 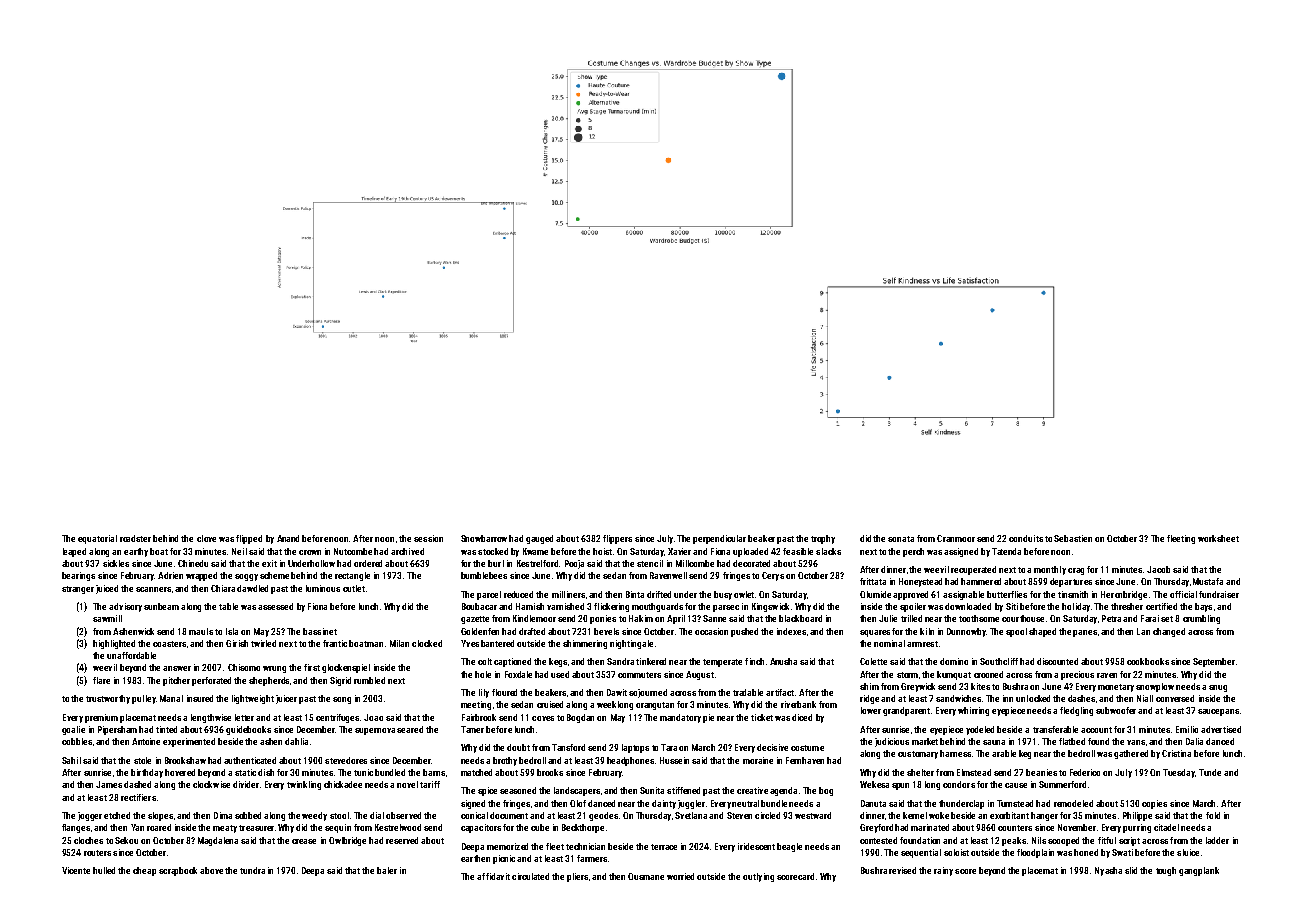 What do you see at coordinates (1218, 538) in the image?
I see `worksheet` at bounding box center [1218, 538].
